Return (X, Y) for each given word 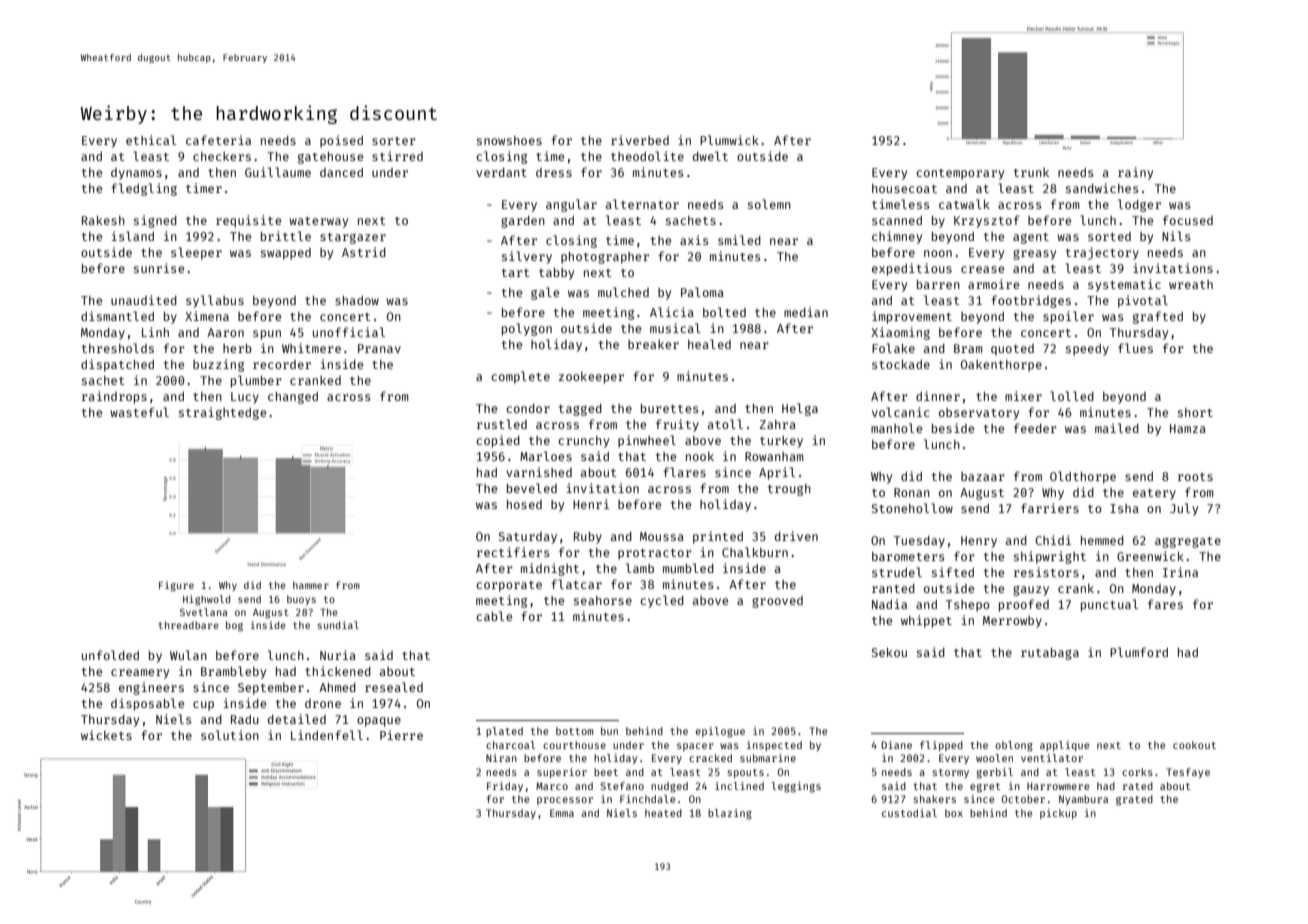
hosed (524, 504)
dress (554, 172)
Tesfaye (1188, 773)
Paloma (702, 292)
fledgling (144, 189)
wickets (106, 735)
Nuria (338, 655)
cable (494, 616)
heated (663, 813)
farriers (1050, 508)
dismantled (117, 316)
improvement (912, 317)
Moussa (662, 536)
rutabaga (1050, 653)
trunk (1031, 172)
